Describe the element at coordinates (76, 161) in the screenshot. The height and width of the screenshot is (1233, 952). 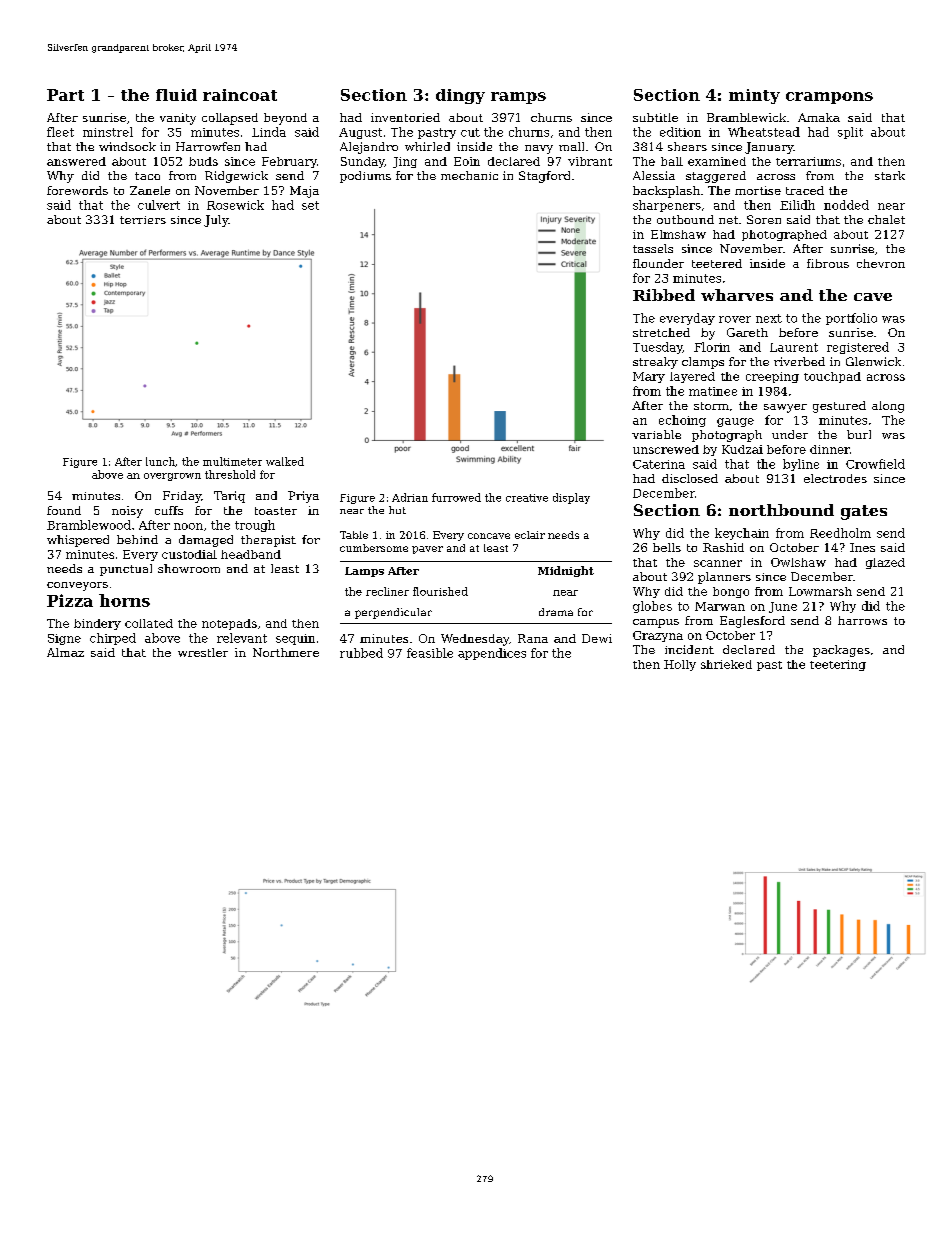
I see `answered` at that location.
